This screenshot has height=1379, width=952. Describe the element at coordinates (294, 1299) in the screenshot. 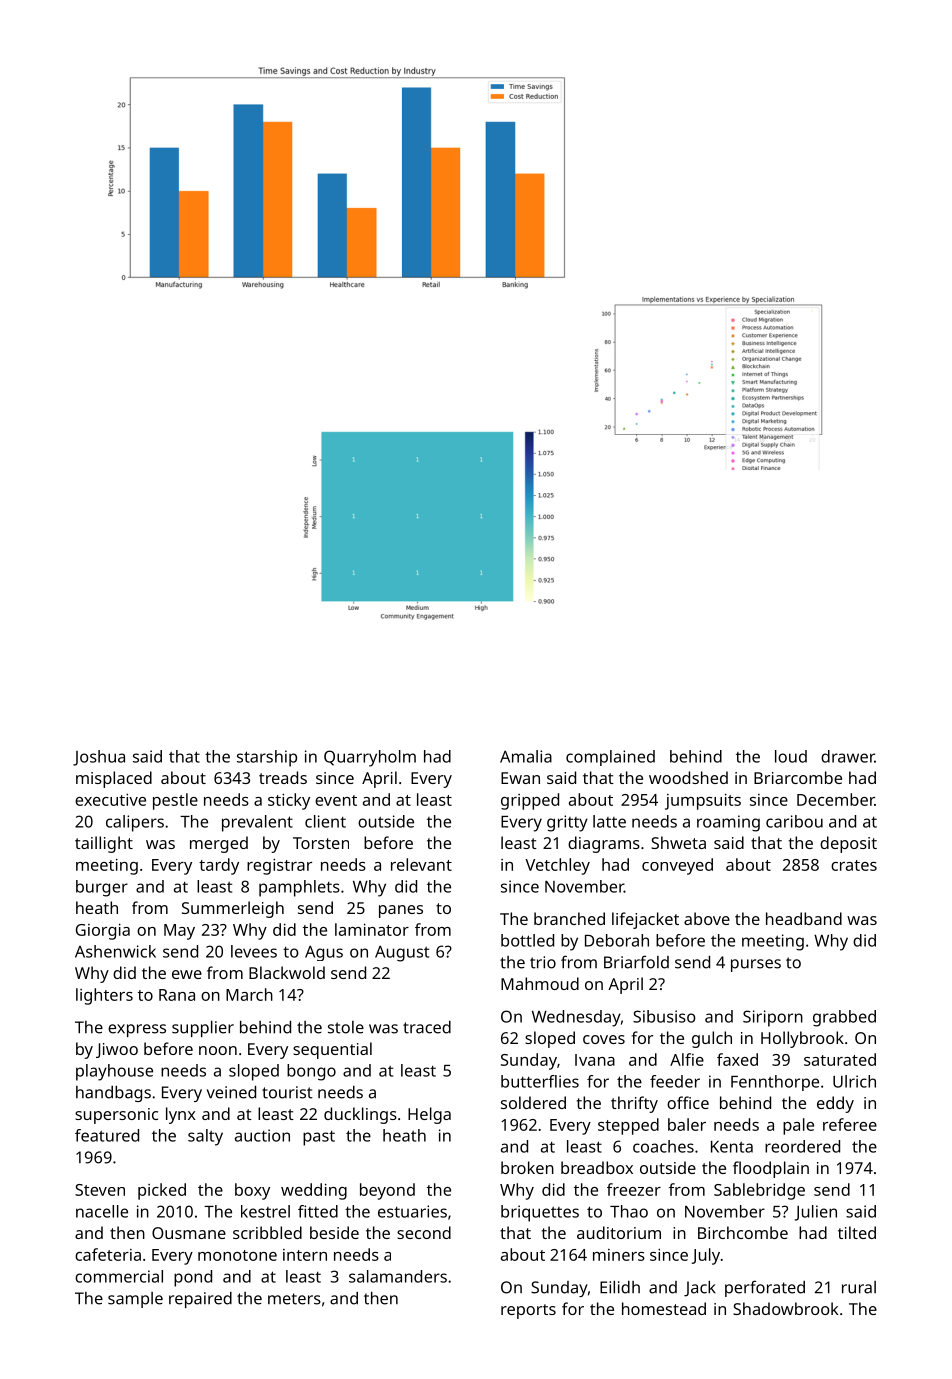

I see `meters` at that location.
